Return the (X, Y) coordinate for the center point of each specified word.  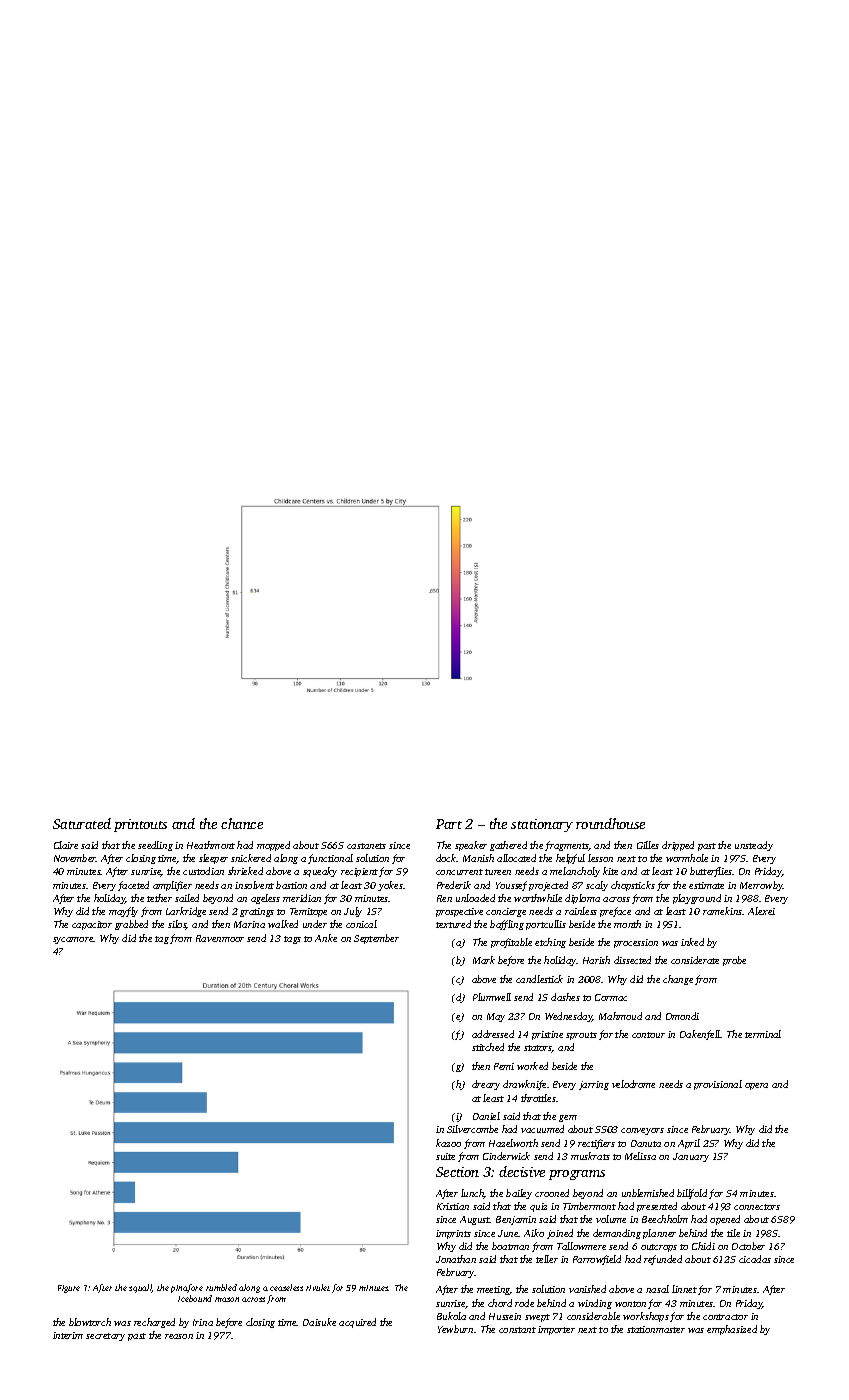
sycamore (73, 940)
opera (756, 1086)
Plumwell (492, 997)
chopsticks (633, 886)
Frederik (454, 885)
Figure (69, 1289)
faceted (133, 886)
